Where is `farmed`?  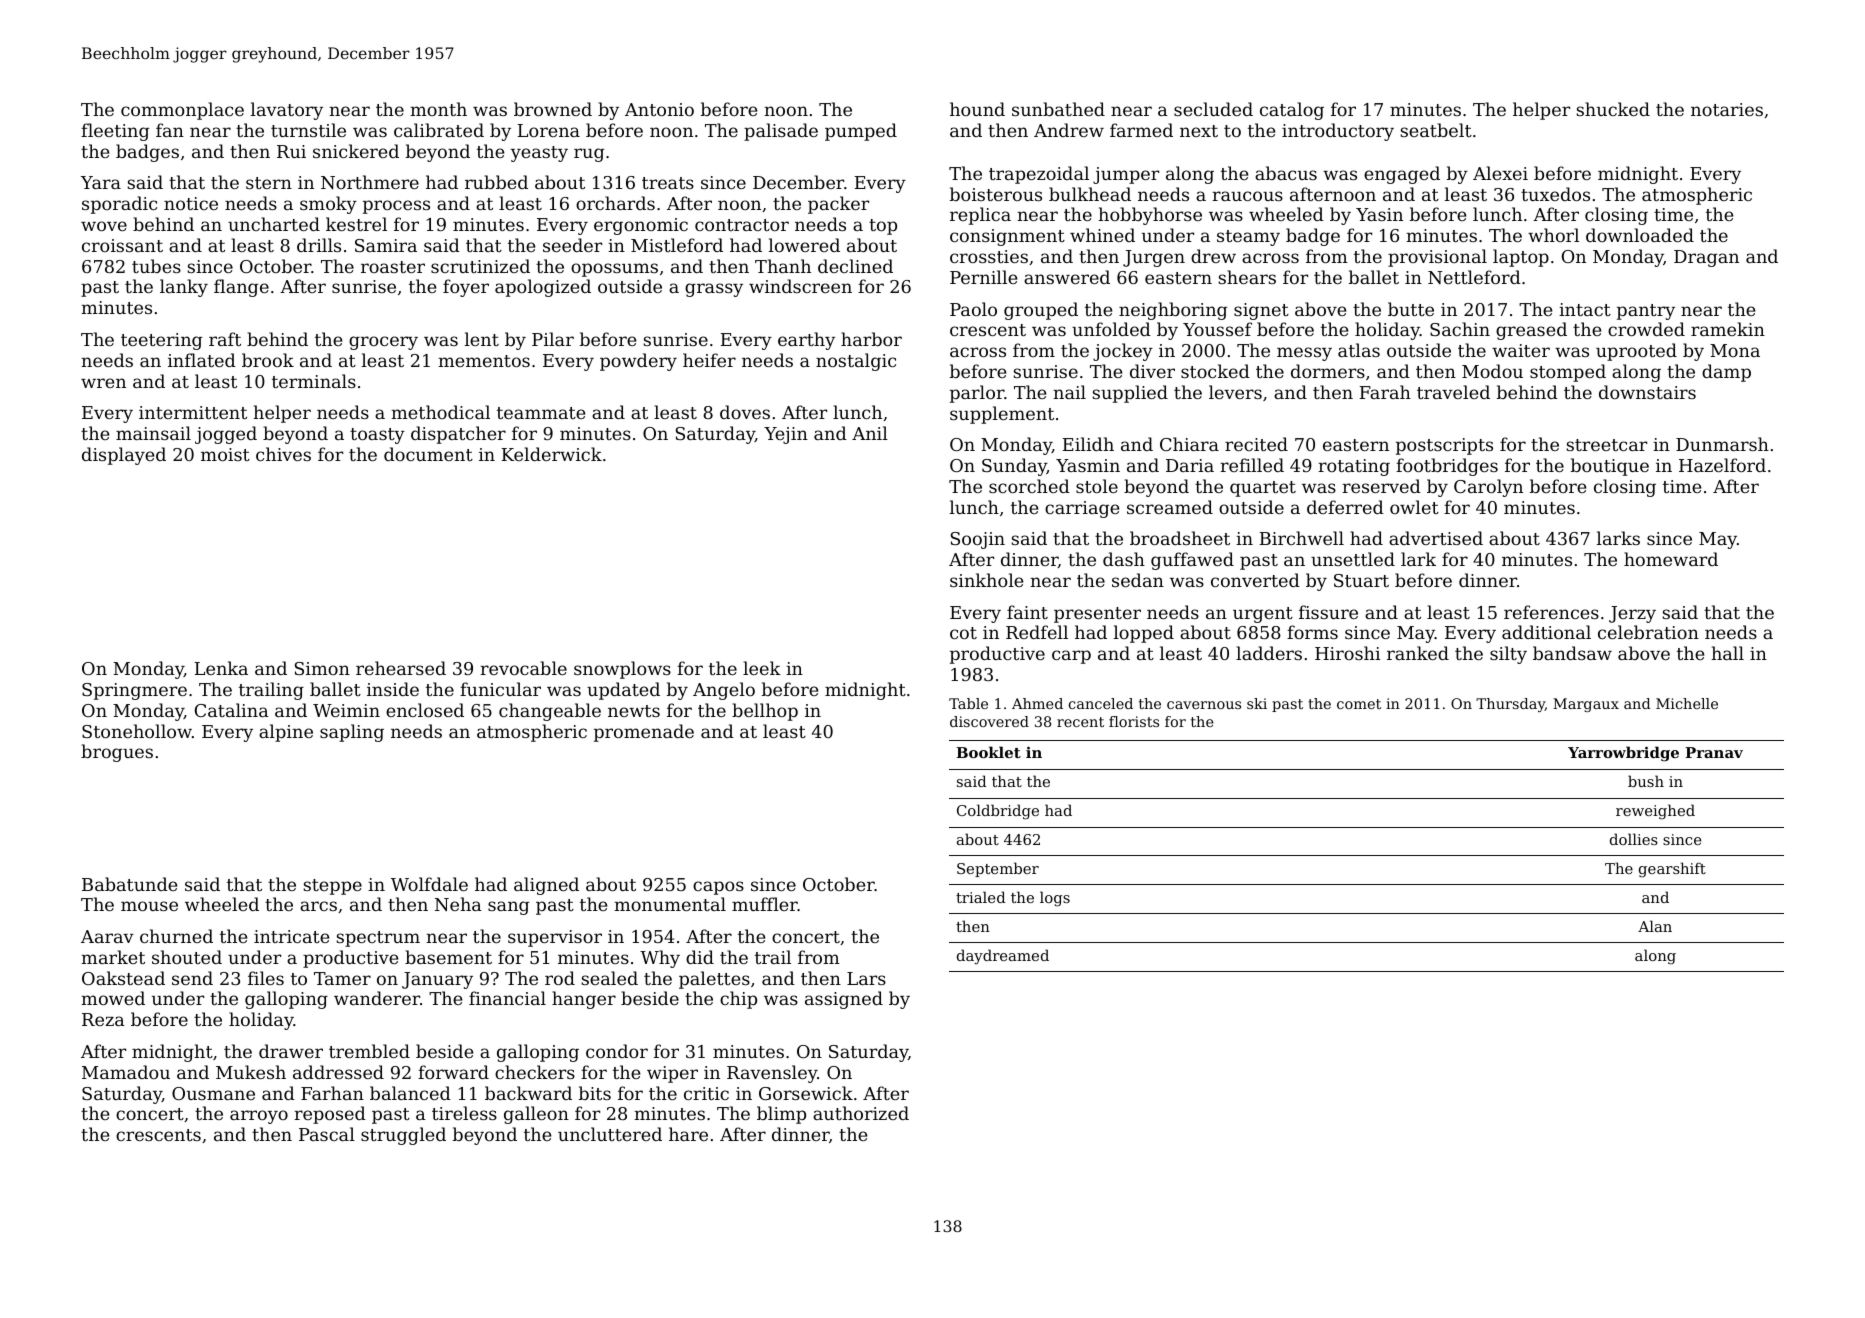 farmed is located at coordinates (1141, 130).
